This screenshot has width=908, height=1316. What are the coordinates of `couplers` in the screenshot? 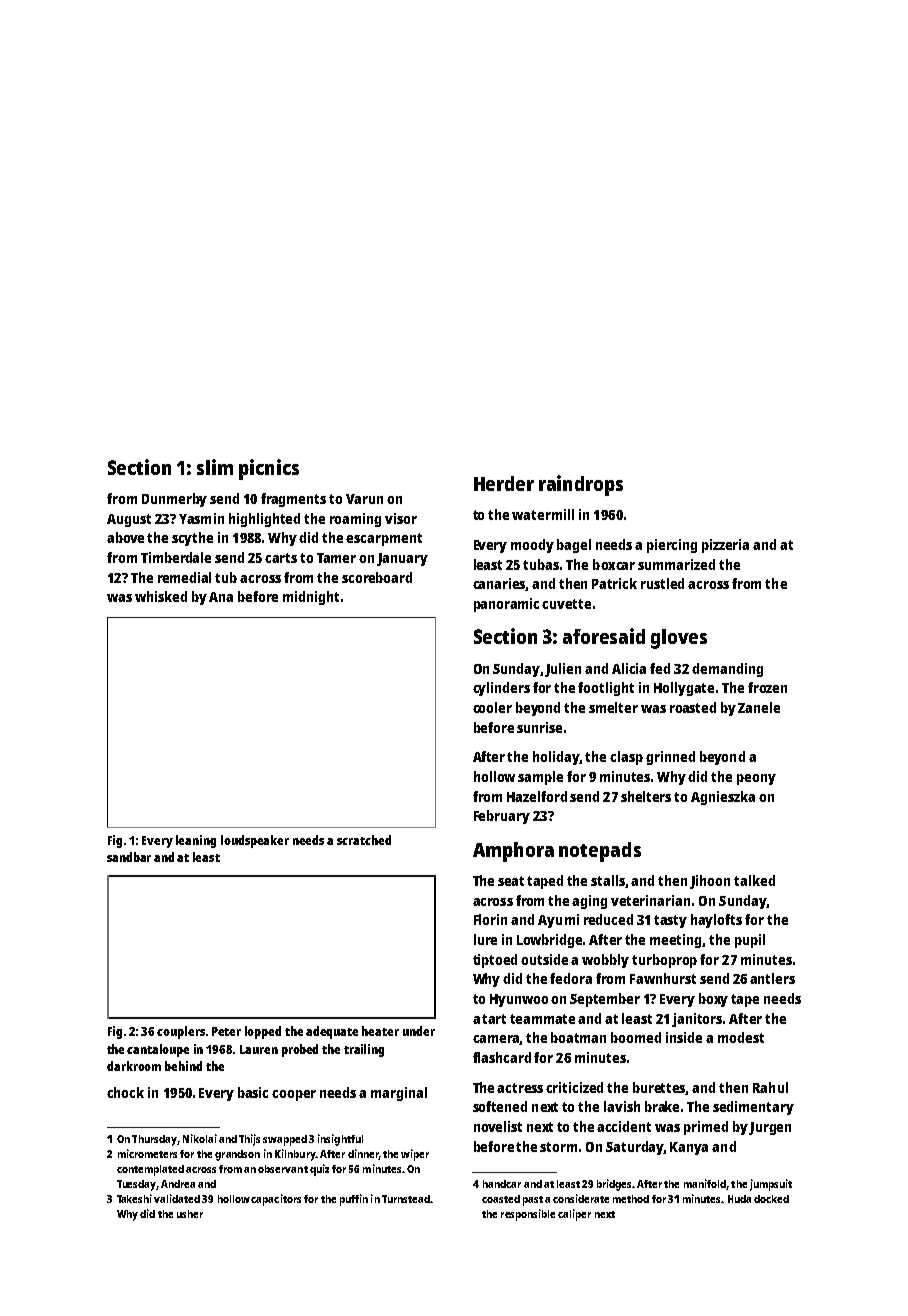 It's located at (181, 1032).
